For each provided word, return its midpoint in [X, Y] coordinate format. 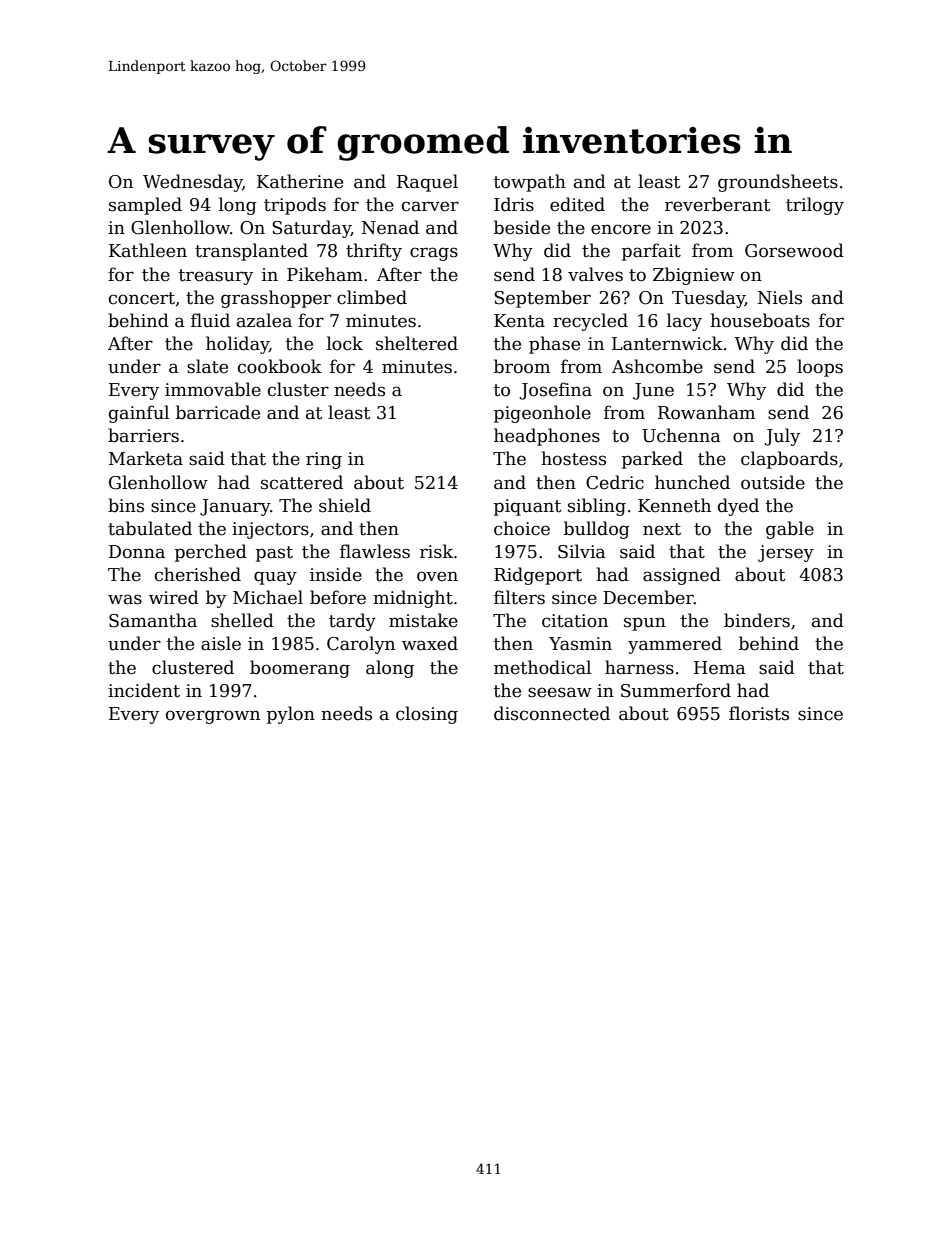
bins [126, 505]
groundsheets [778, 183]
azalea [264, 320]
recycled [590, 322]
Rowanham [706, 412]
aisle [221, 643]
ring [324, 460]
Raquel [427, 183]
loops [820, 368]
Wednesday [193, 183]
